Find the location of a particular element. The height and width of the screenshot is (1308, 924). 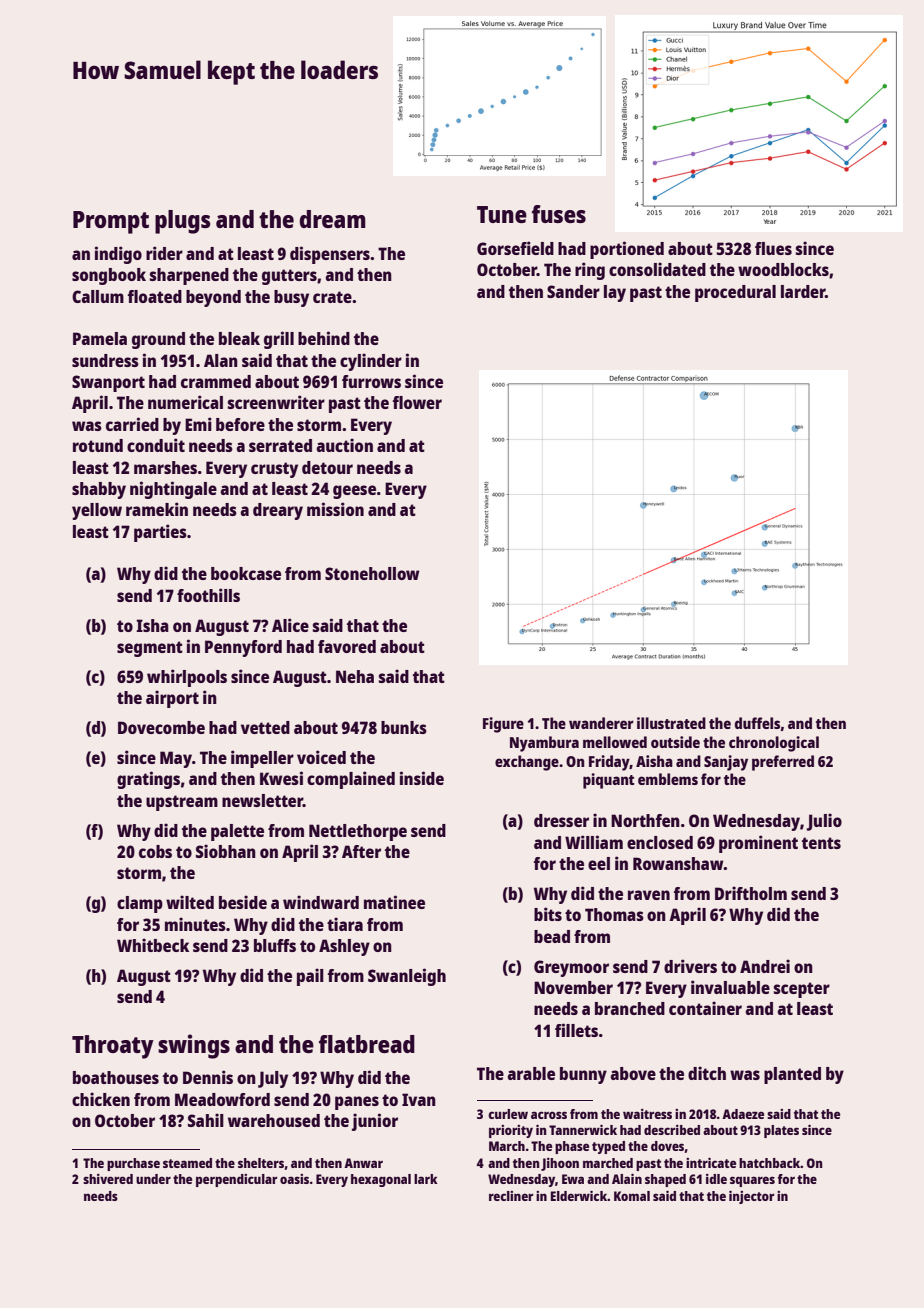

Sahil is located at coordinates (206, 1120).
